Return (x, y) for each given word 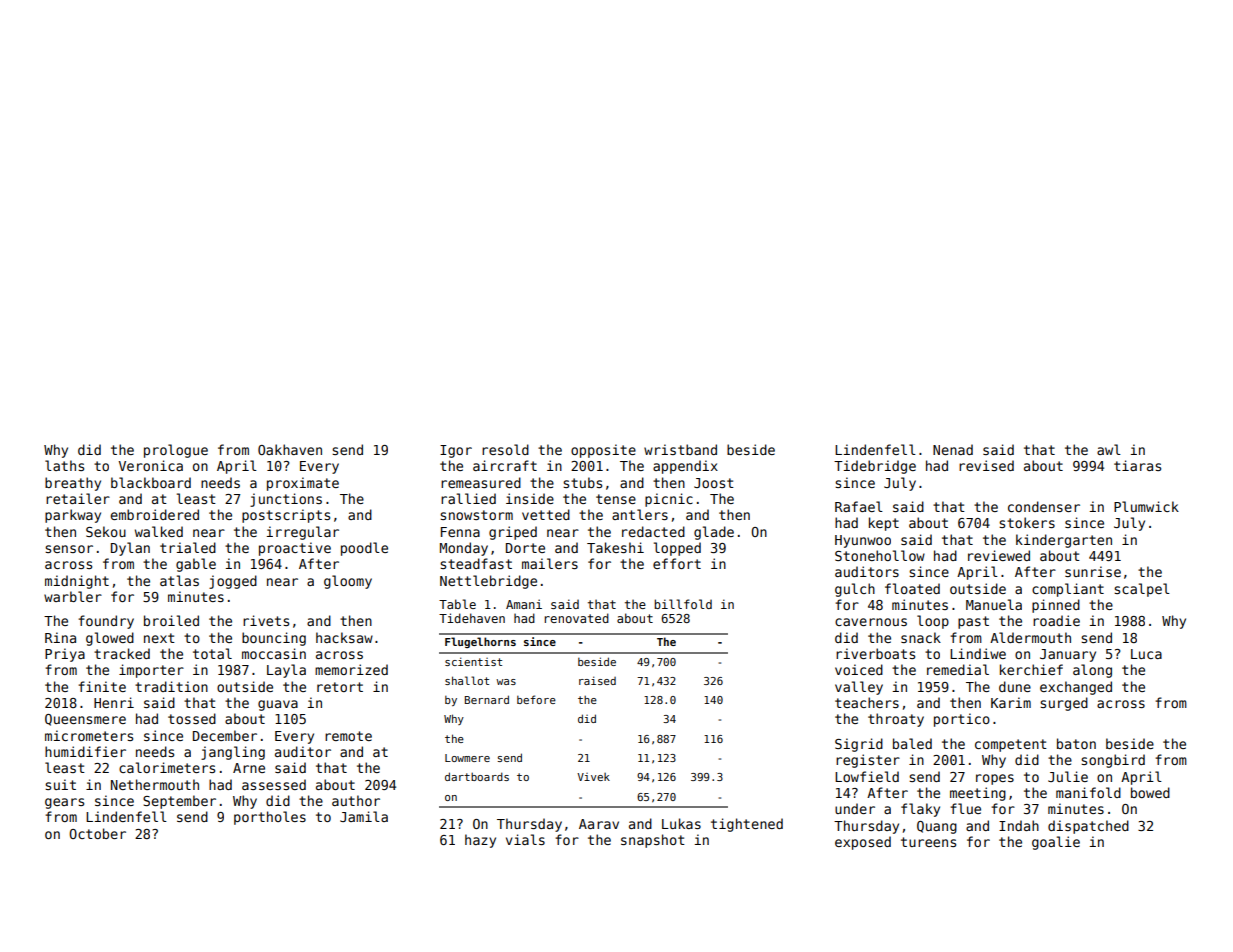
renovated (576, 618)
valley (859, 688)
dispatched (1088, 827)
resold (505, 449)
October (97, 833)
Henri (114, 702)
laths (64, 465)
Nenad (953, 449)
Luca (1146, 654)
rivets (266, 620)
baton (1076, 743)
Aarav (599, 824)
